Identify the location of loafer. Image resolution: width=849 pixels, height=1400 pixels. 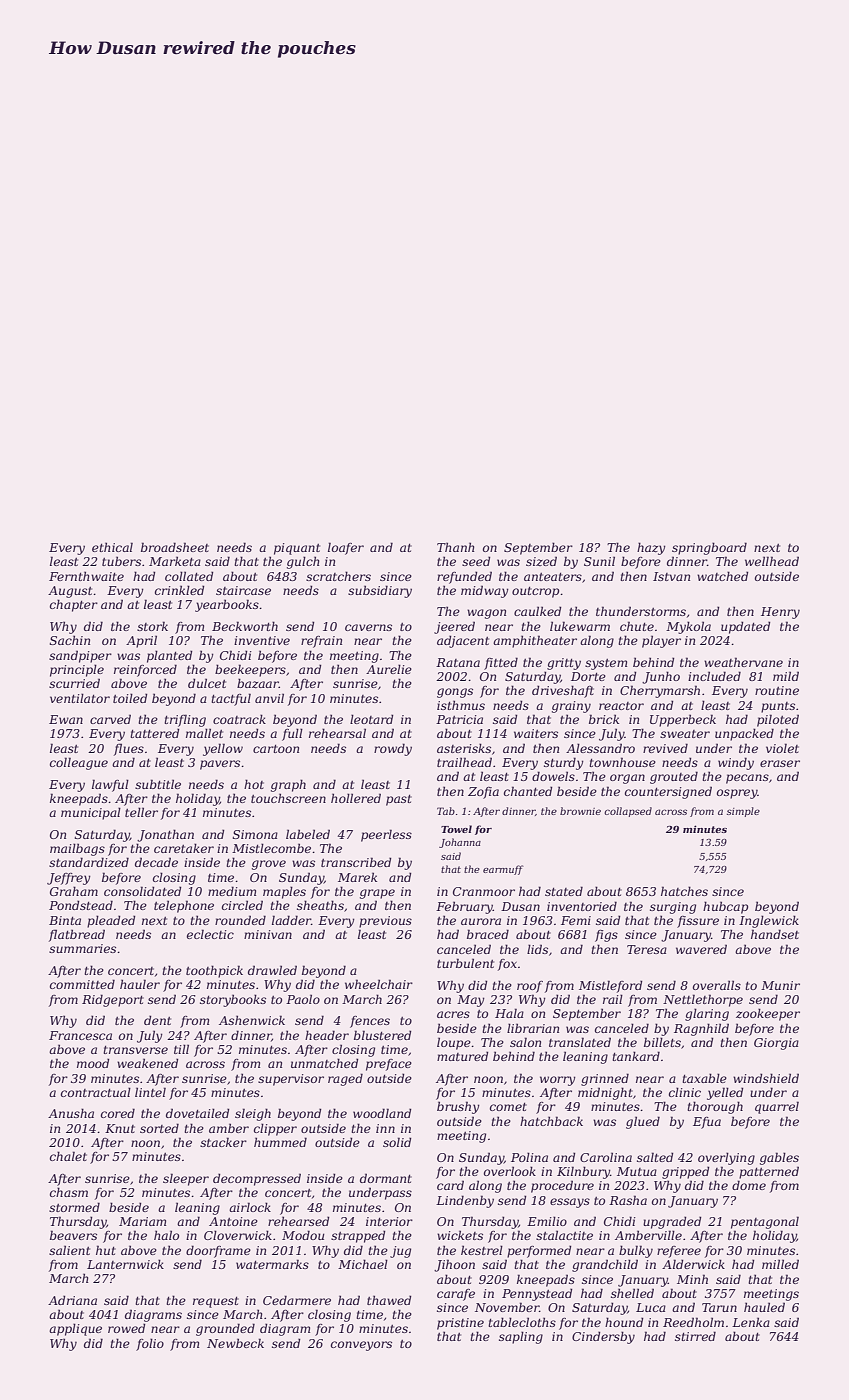
(346, 548).
